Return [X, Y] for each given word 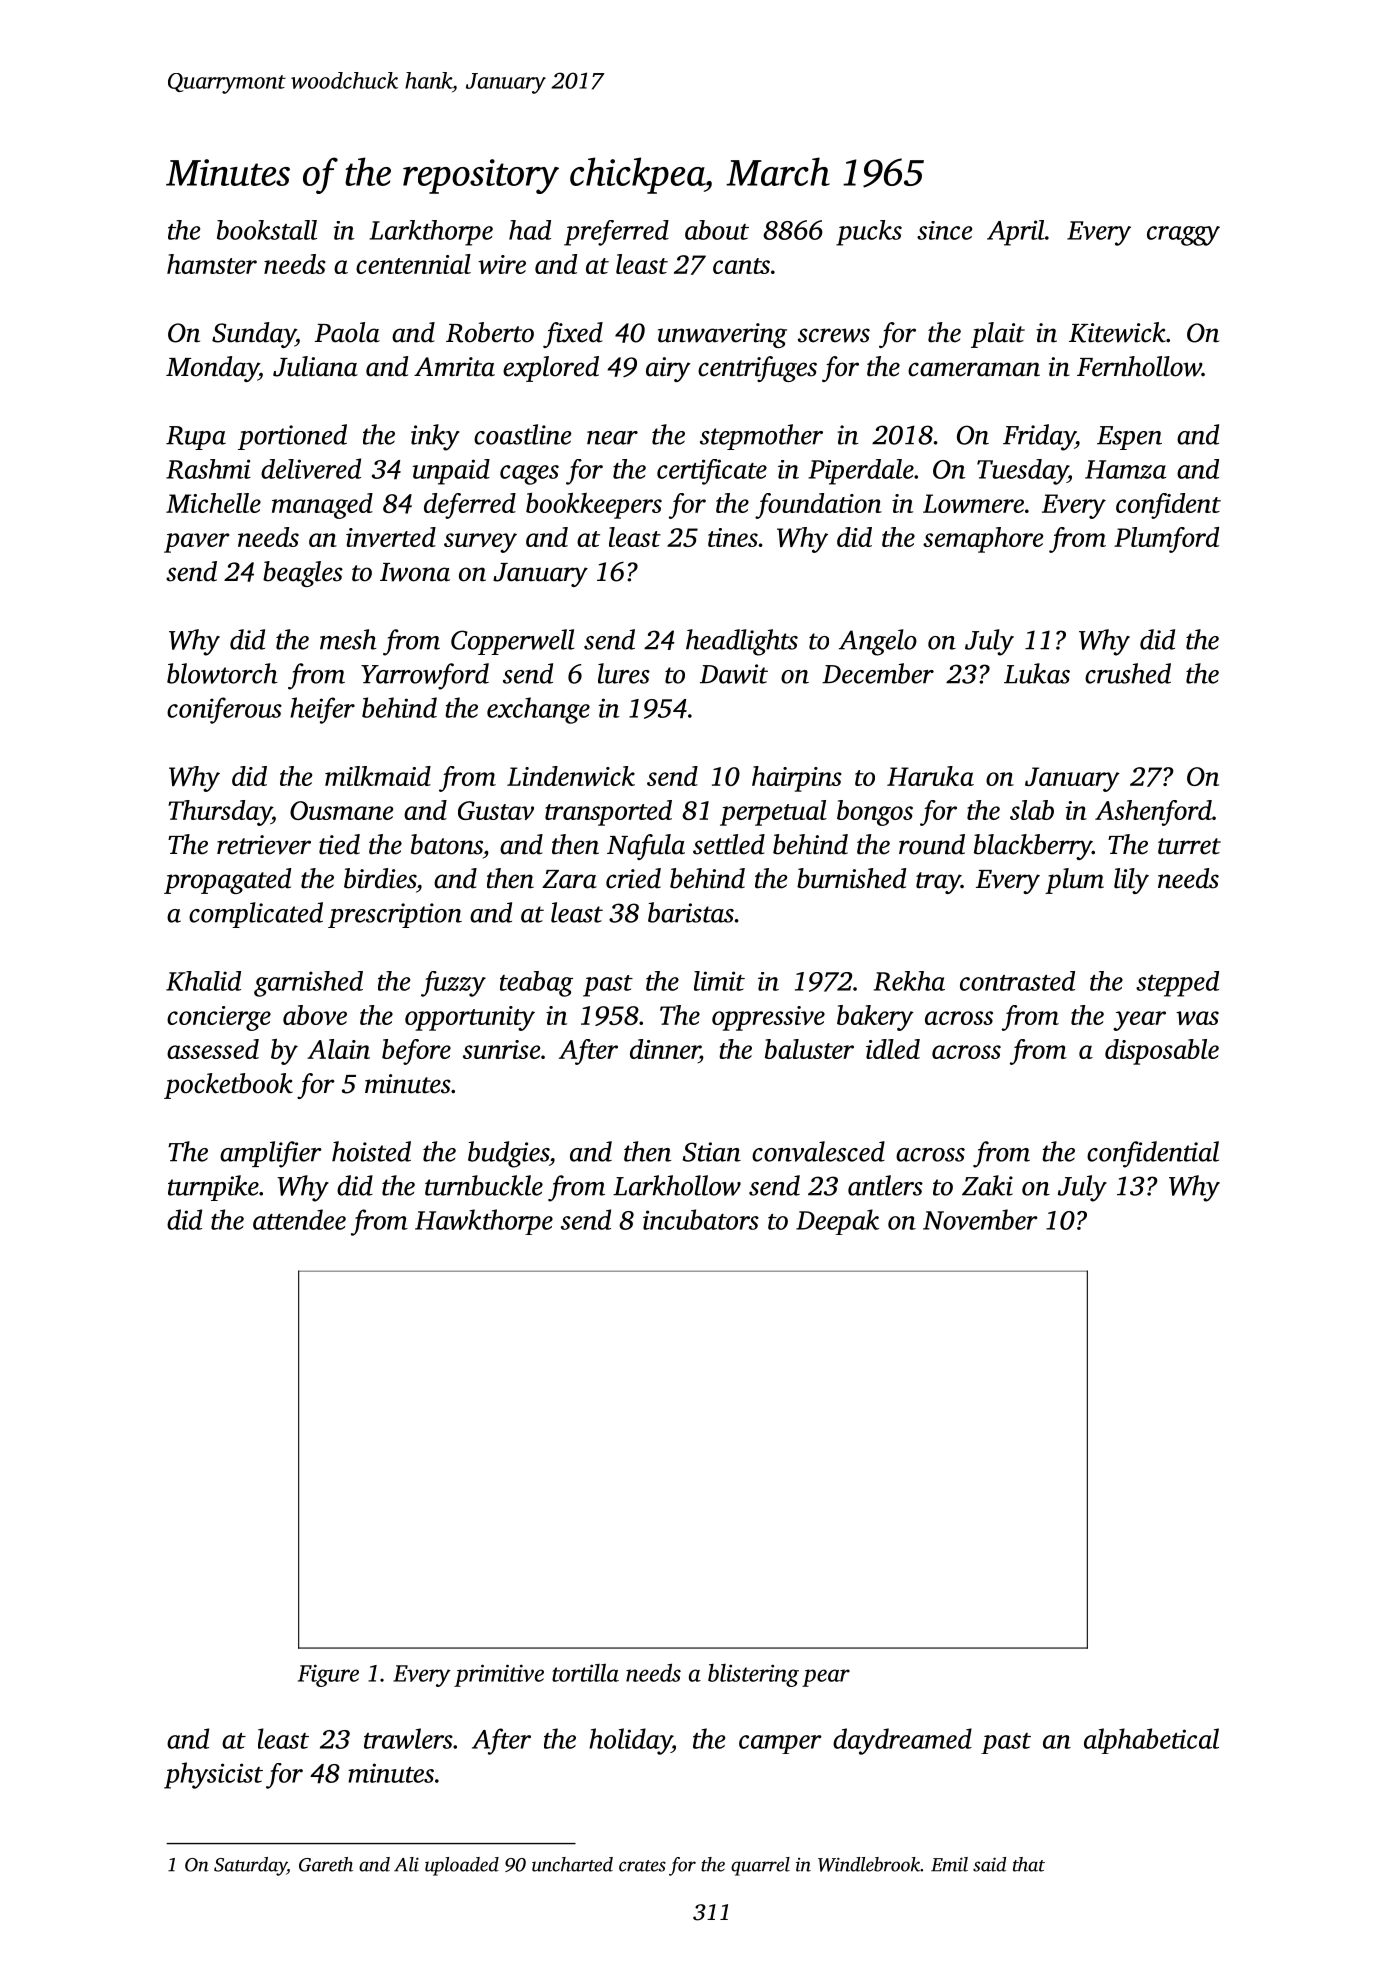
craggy [1183, 236]
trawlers [408, 1738]
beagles [303, 574]
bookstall [267, 230]
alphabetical [1151, 1741]
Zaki [987, 1185]
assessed [213, 1049]
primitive [499, 1675]
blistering [753, 1675]
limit [719, 981]
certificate [712, 472]
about [717, 230]
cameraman [974, 369]
